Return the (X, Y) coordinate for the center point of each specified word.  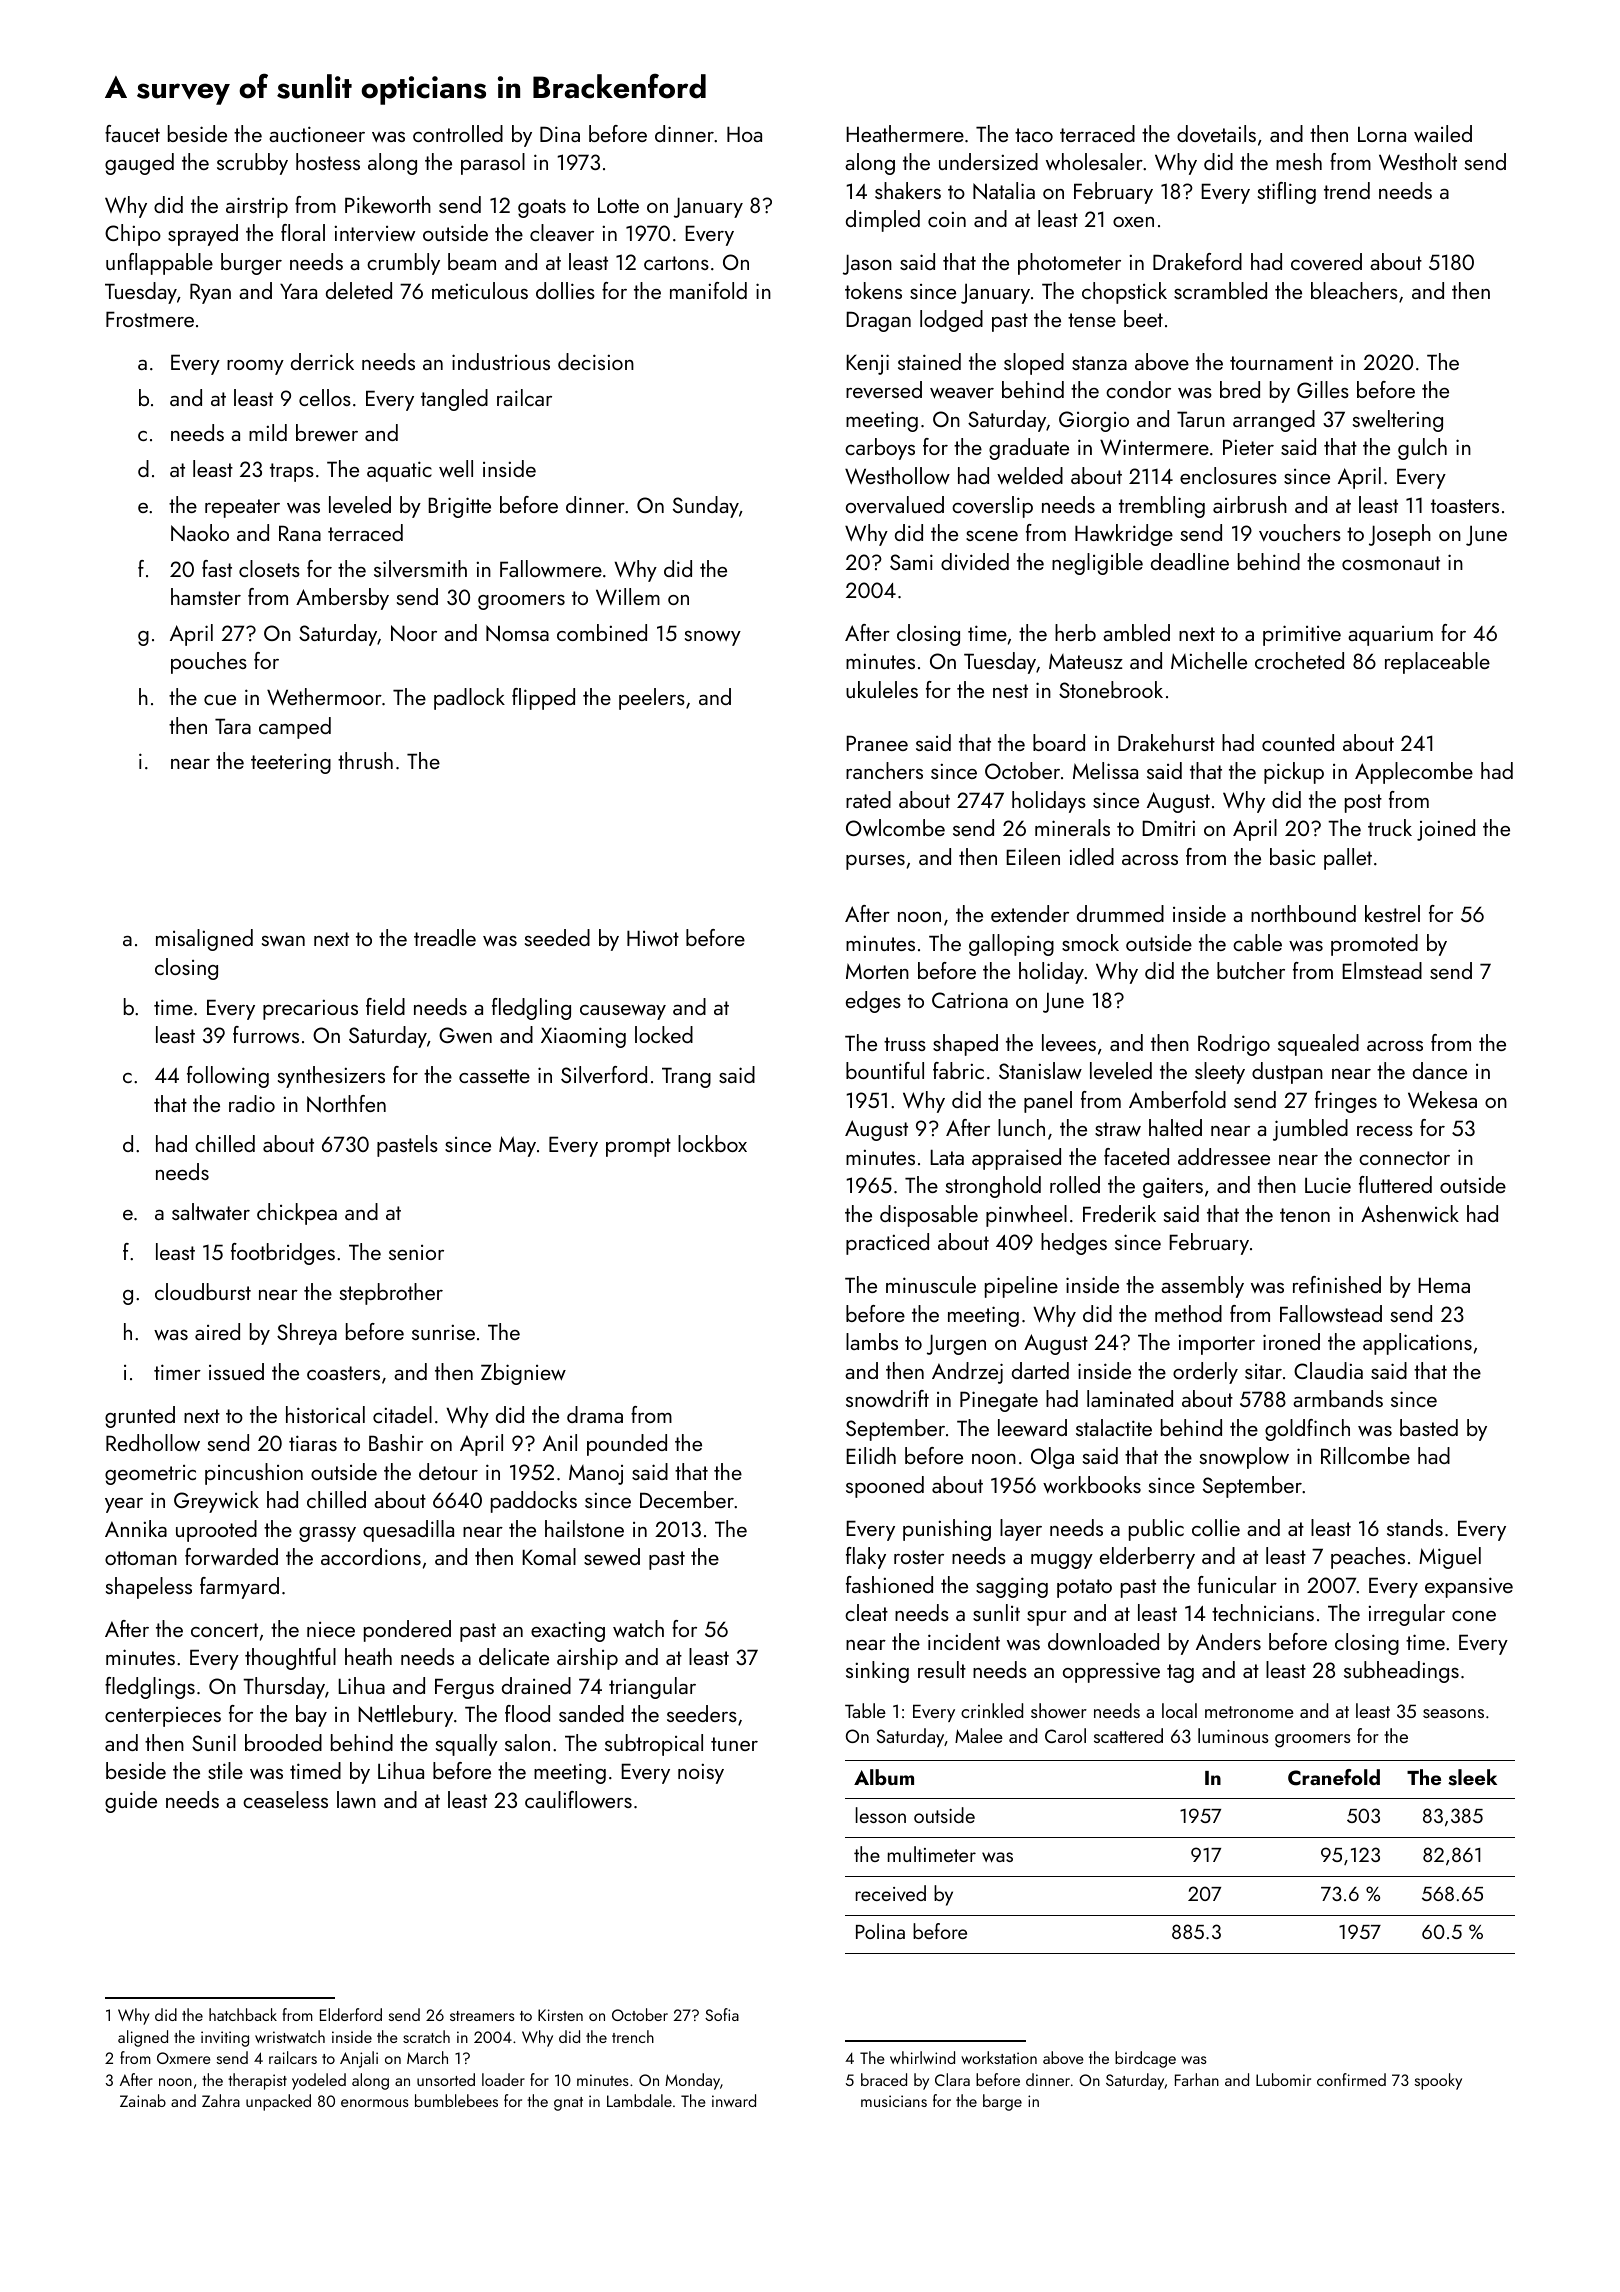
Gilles (1323, 389)
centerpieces (163, 1717)
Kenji (867, 364)
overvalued (895, 505)
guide (131, 1802)
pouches (209, 663)
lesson (881, 1815)
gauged (139, 164)
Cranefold (1334, 1777)
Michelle (1209, 660)
